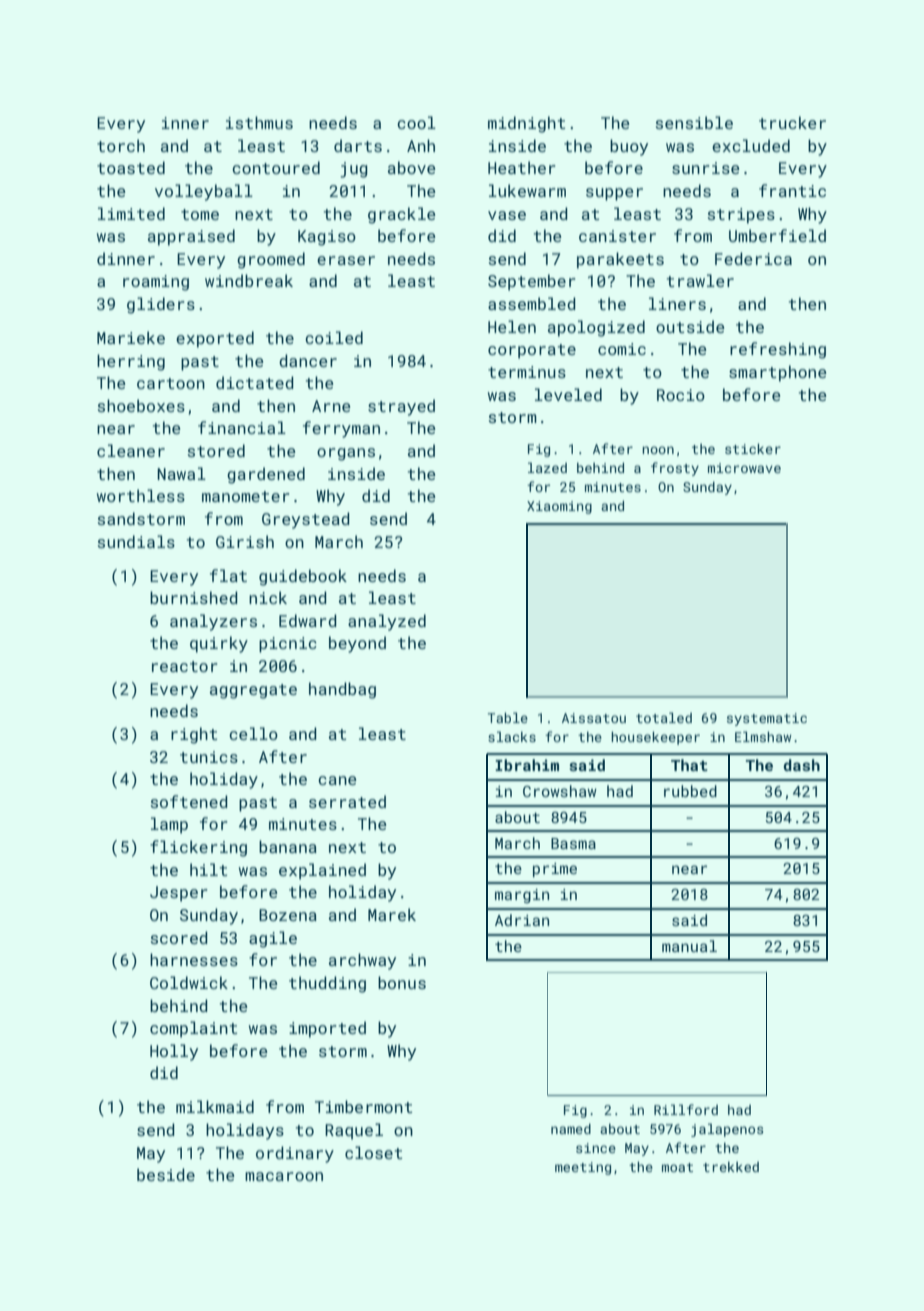 This document has height=1311, width=924. Describe the element at coordinates (690, 791) in the document. I see `rubbed` at that location.
